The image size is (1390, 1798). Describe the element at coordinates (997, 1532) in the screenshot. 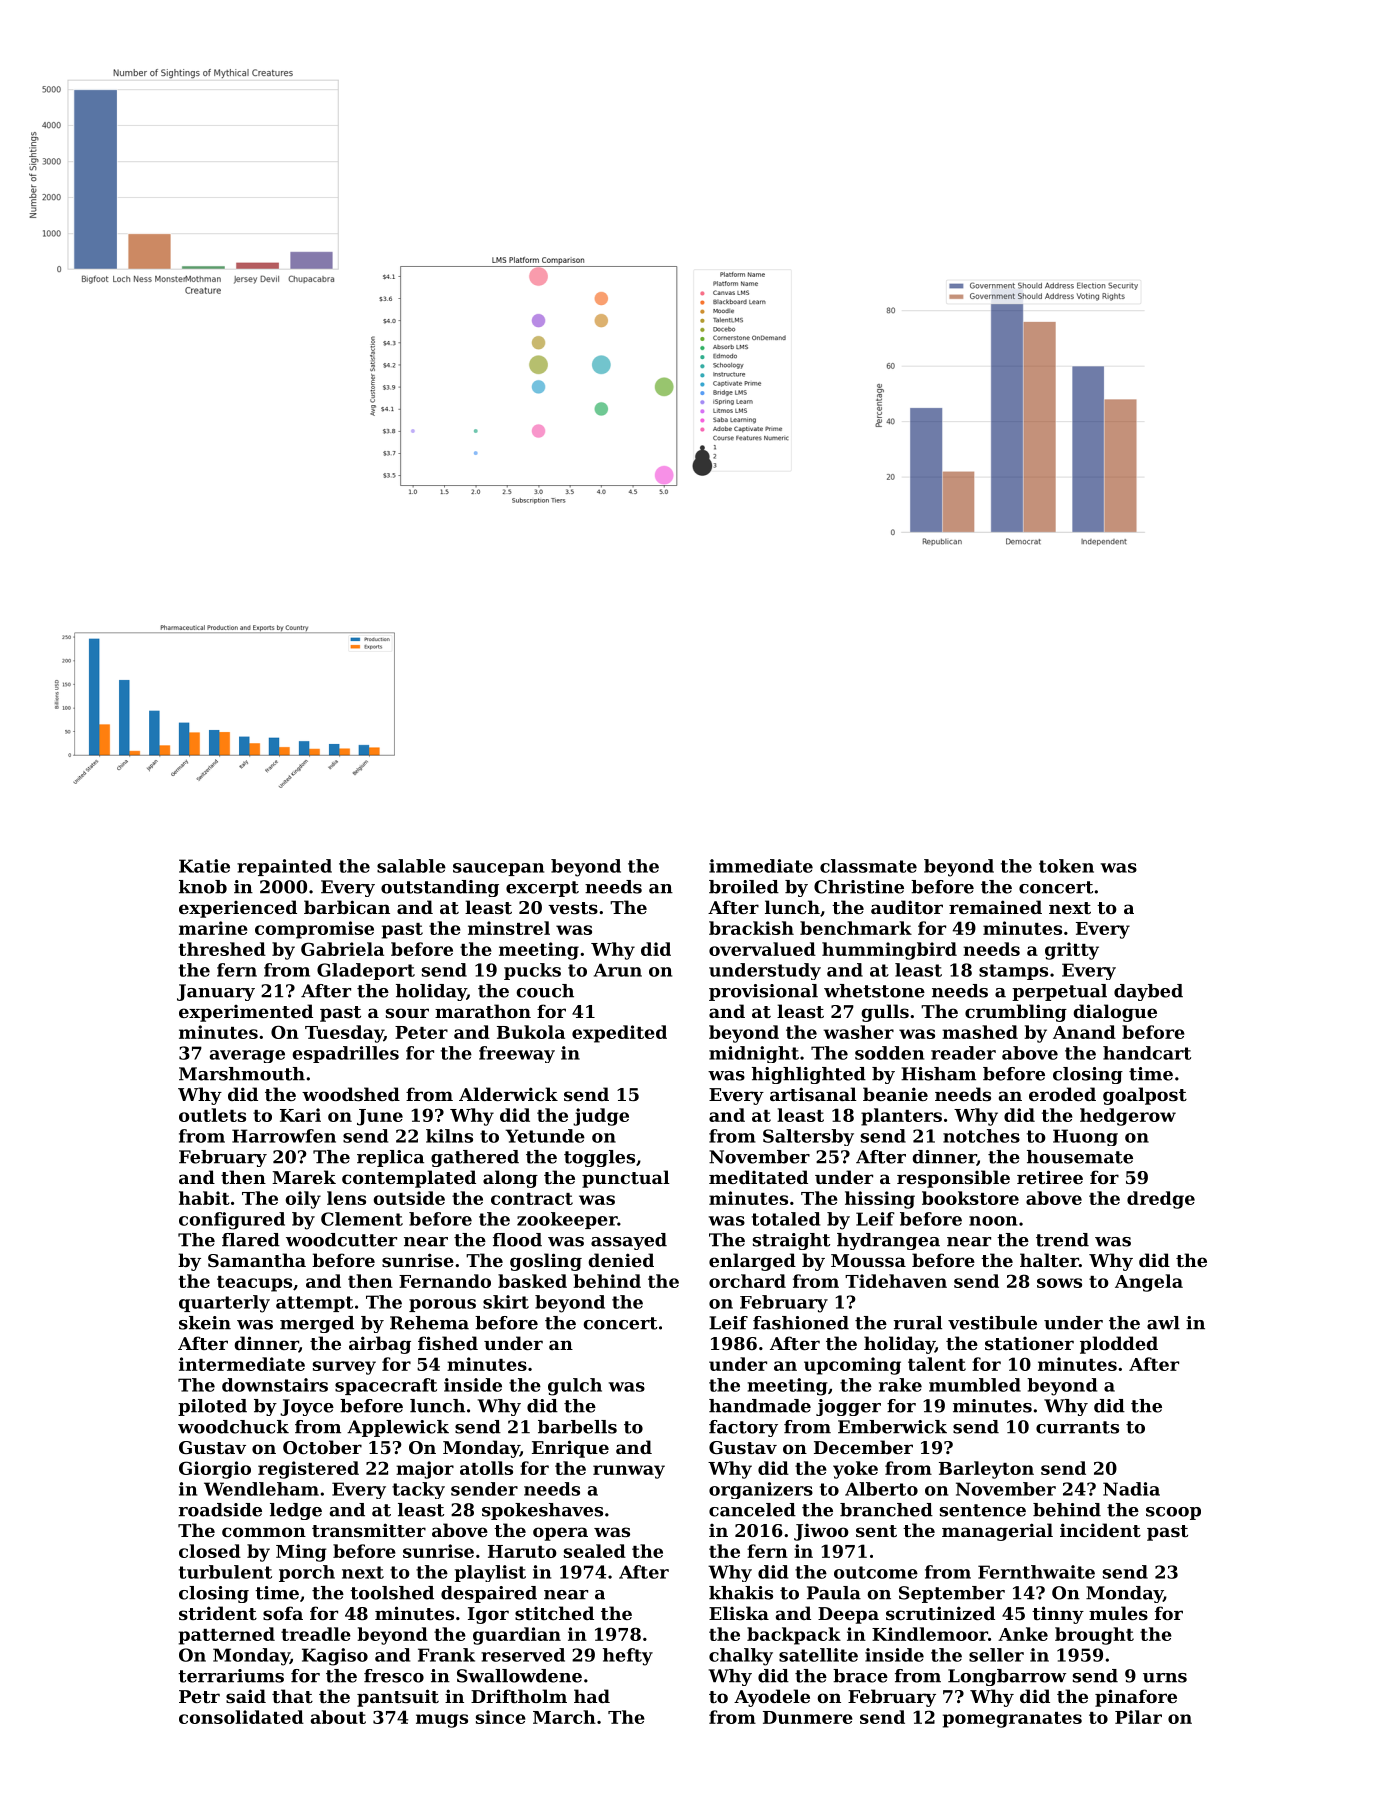

I see `managerial` at that location.
